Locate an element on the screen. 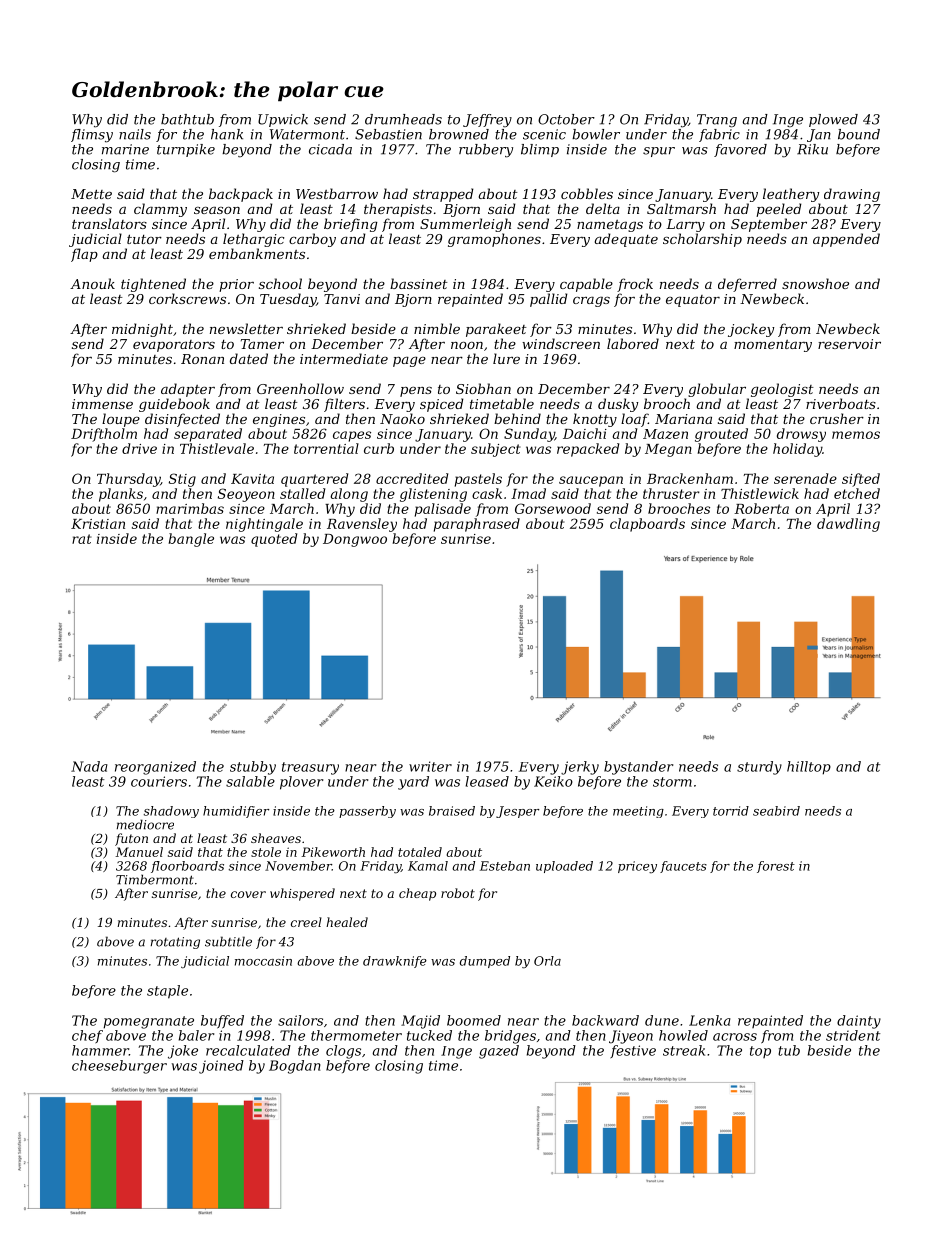  bound is located at coordinates (859, 134).
